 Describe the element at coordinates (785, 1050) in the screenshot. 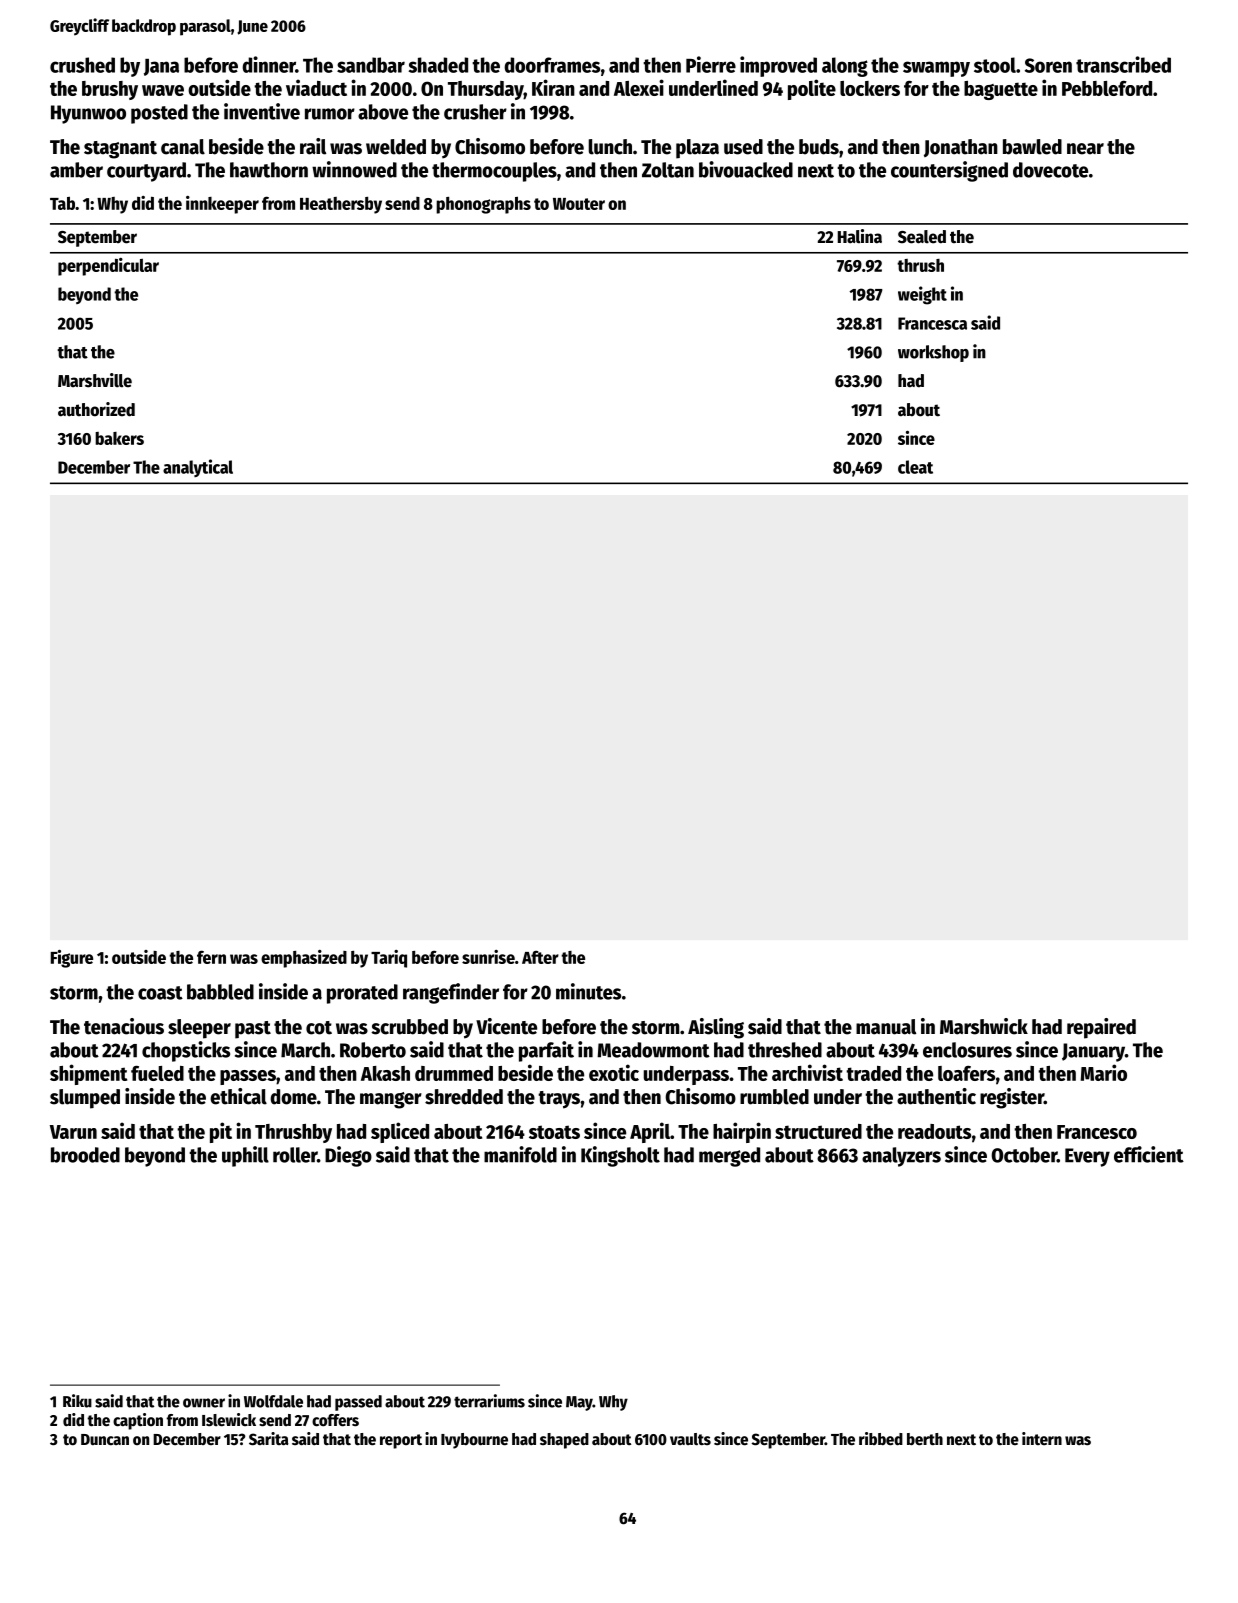

I see `threshed` at that location.
